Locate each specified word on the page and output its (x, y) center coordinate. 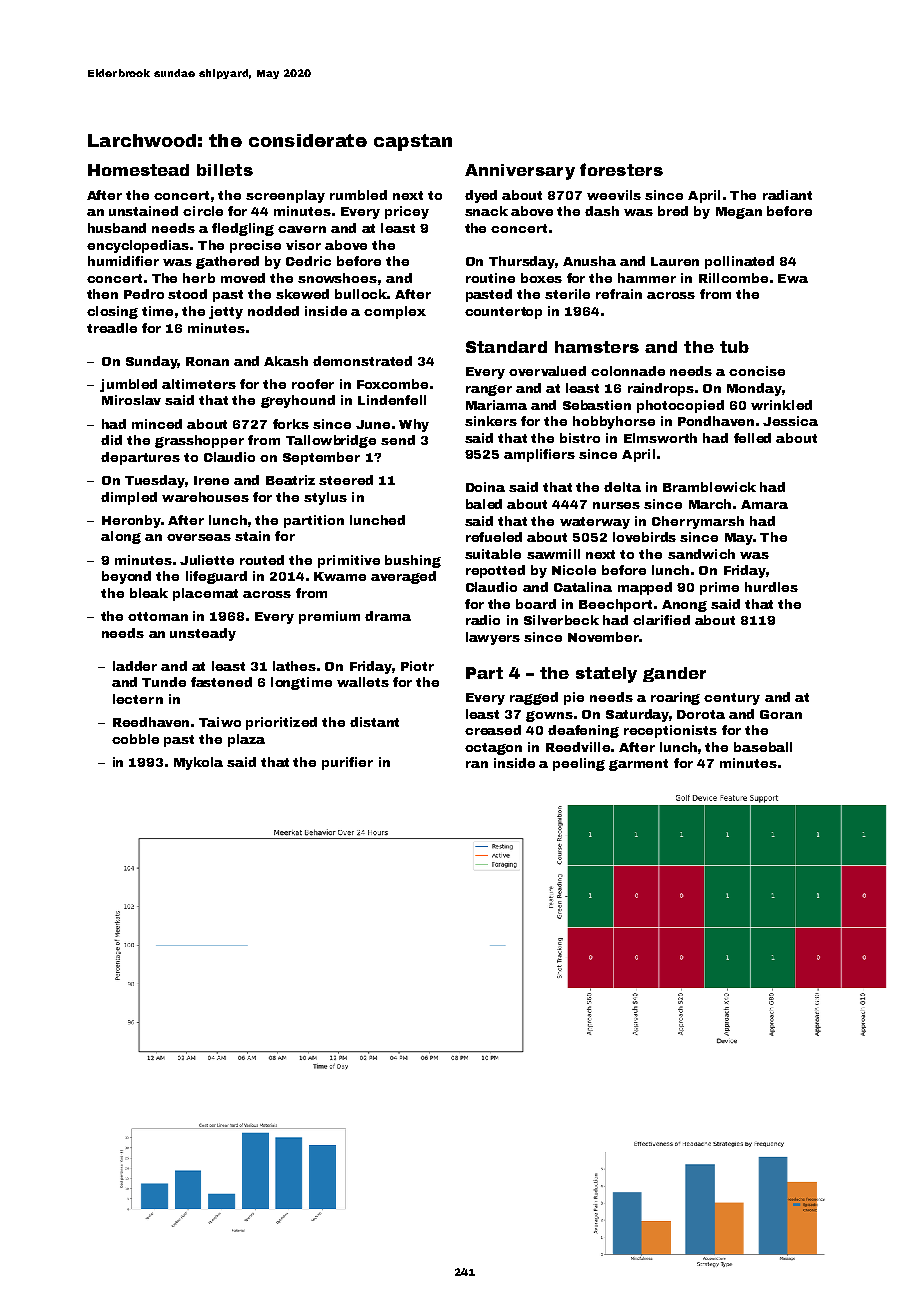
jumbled (128, 385)
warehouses (205, 497)
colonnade (628, 371)
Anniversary (520, 172)
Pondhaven (716, 421)
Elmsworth (660, 438)
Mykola (198, 763)
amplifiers (539, 455)
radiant (787, 195)
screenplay (285, 196)
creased (493, 730)
